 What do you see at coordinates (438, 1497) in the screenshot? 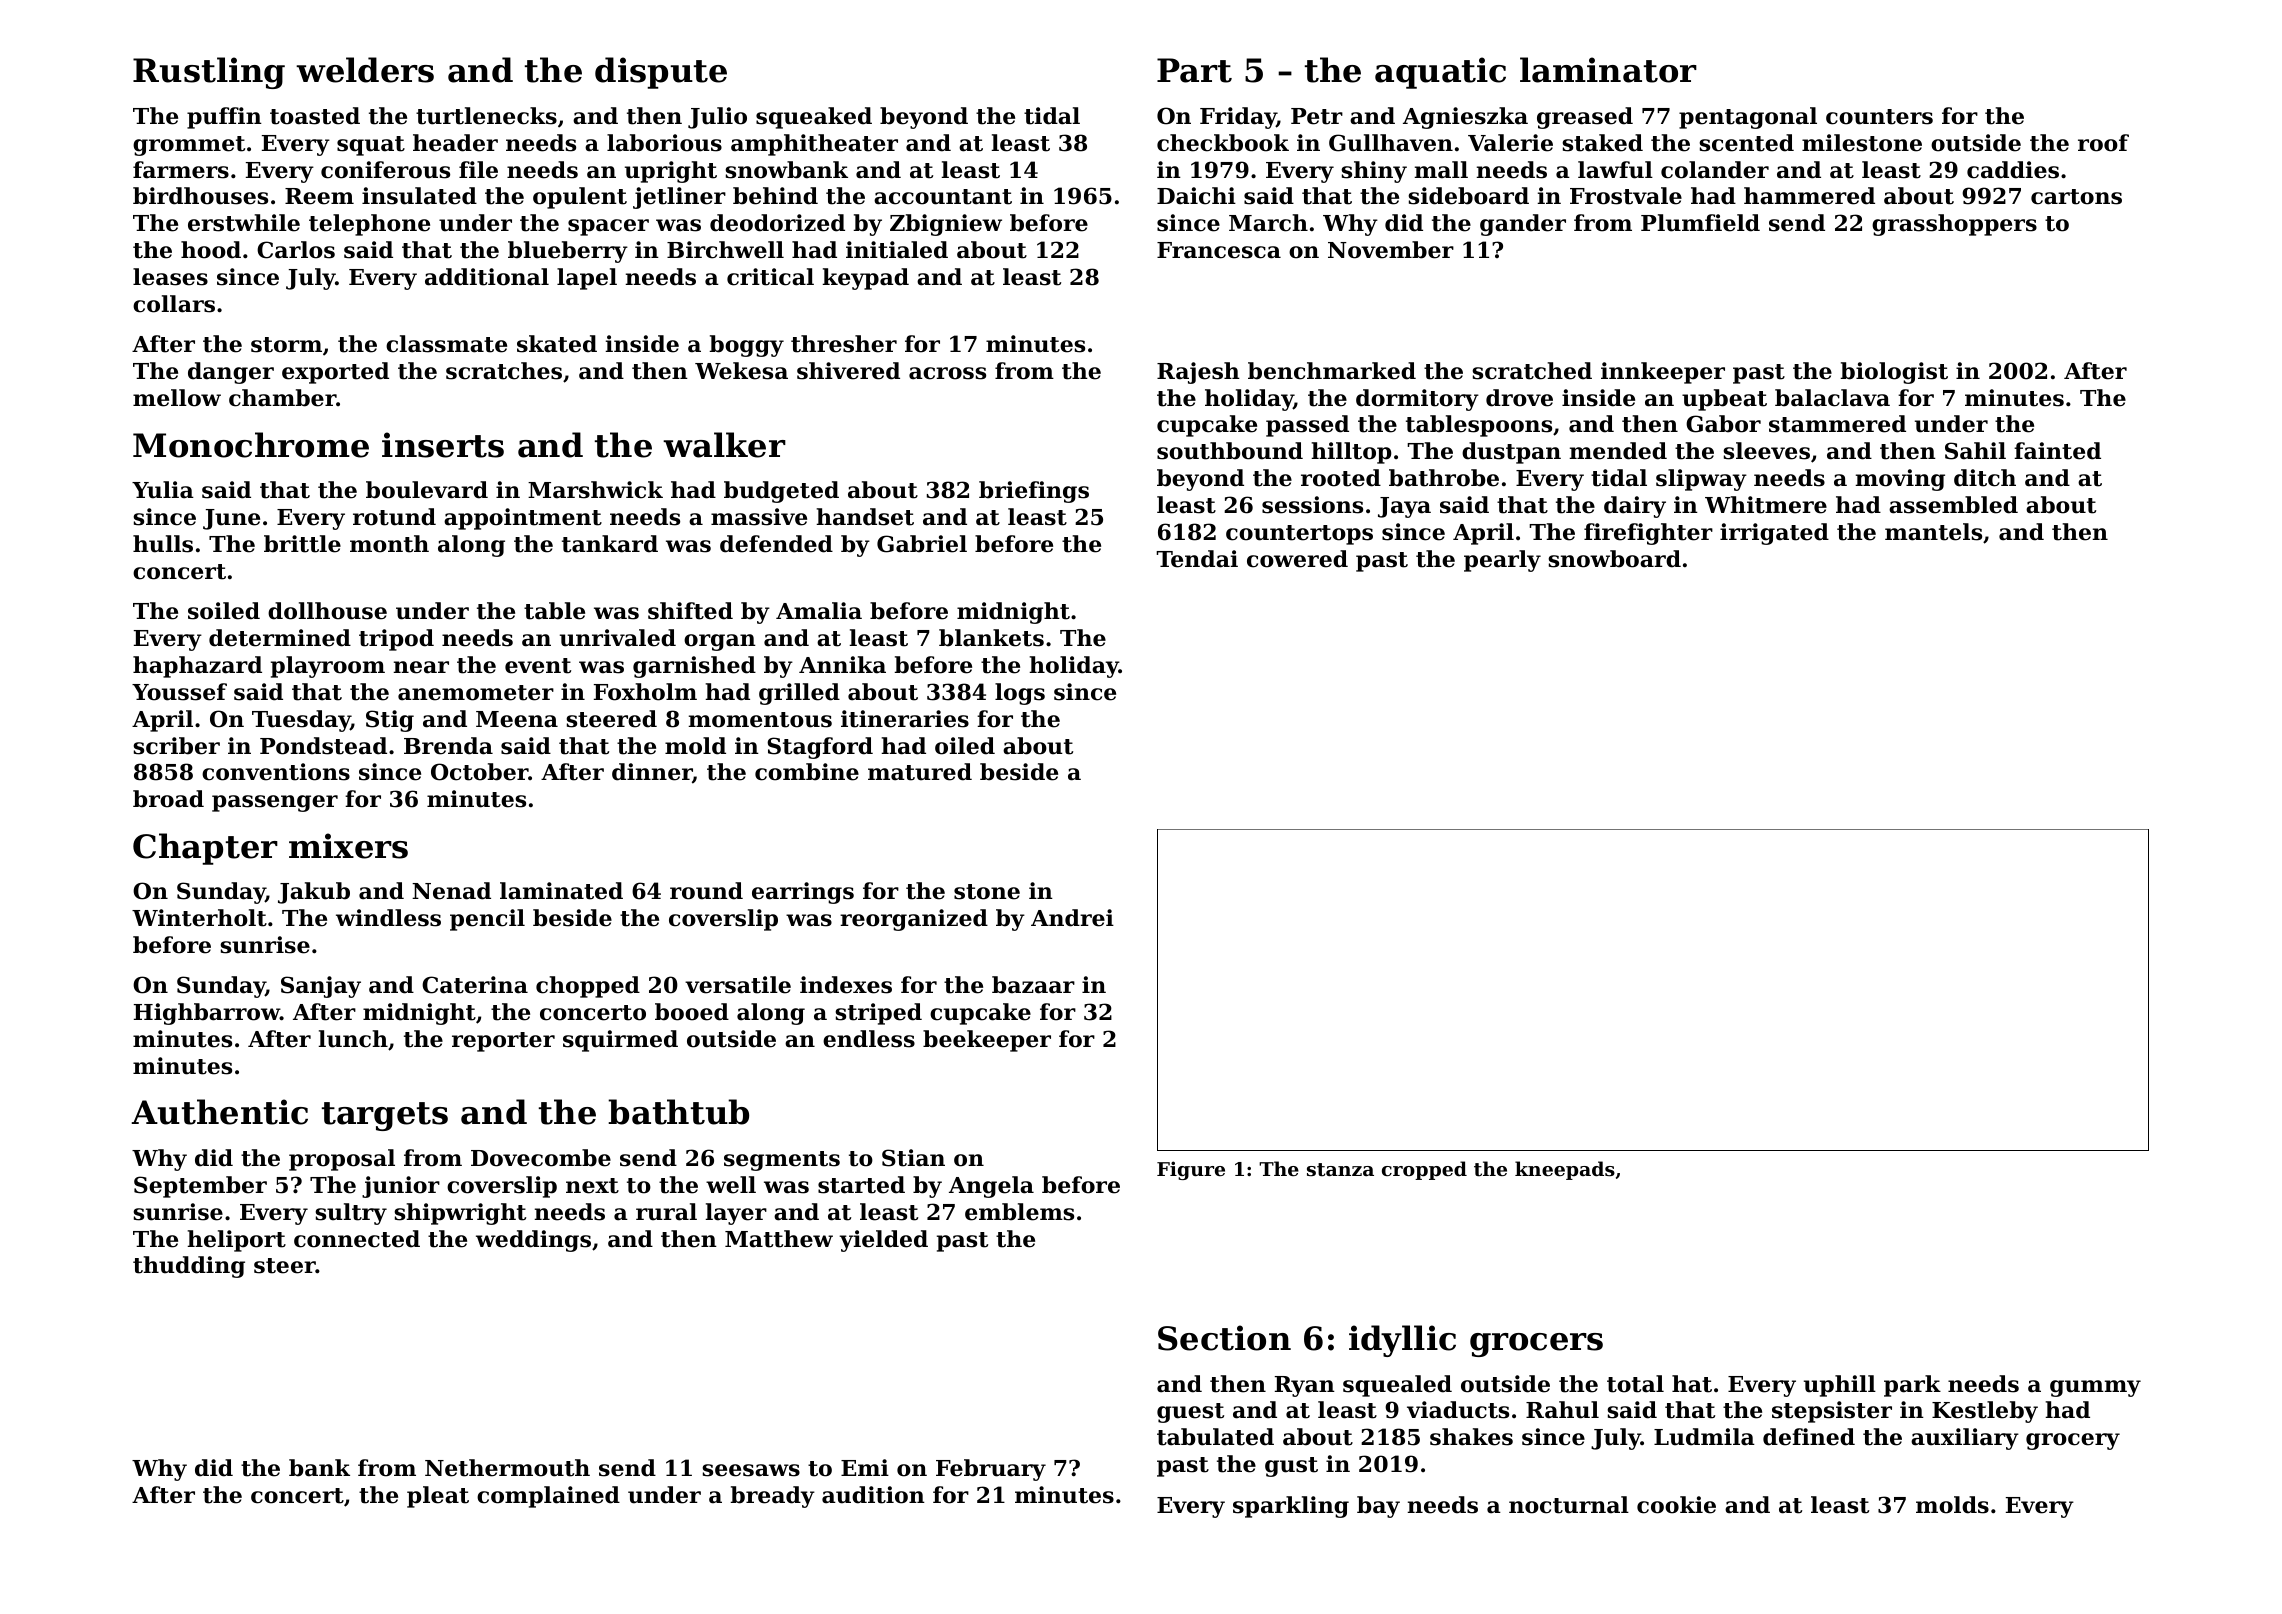
I see `pleat` at bounding box center [438, 1497].
